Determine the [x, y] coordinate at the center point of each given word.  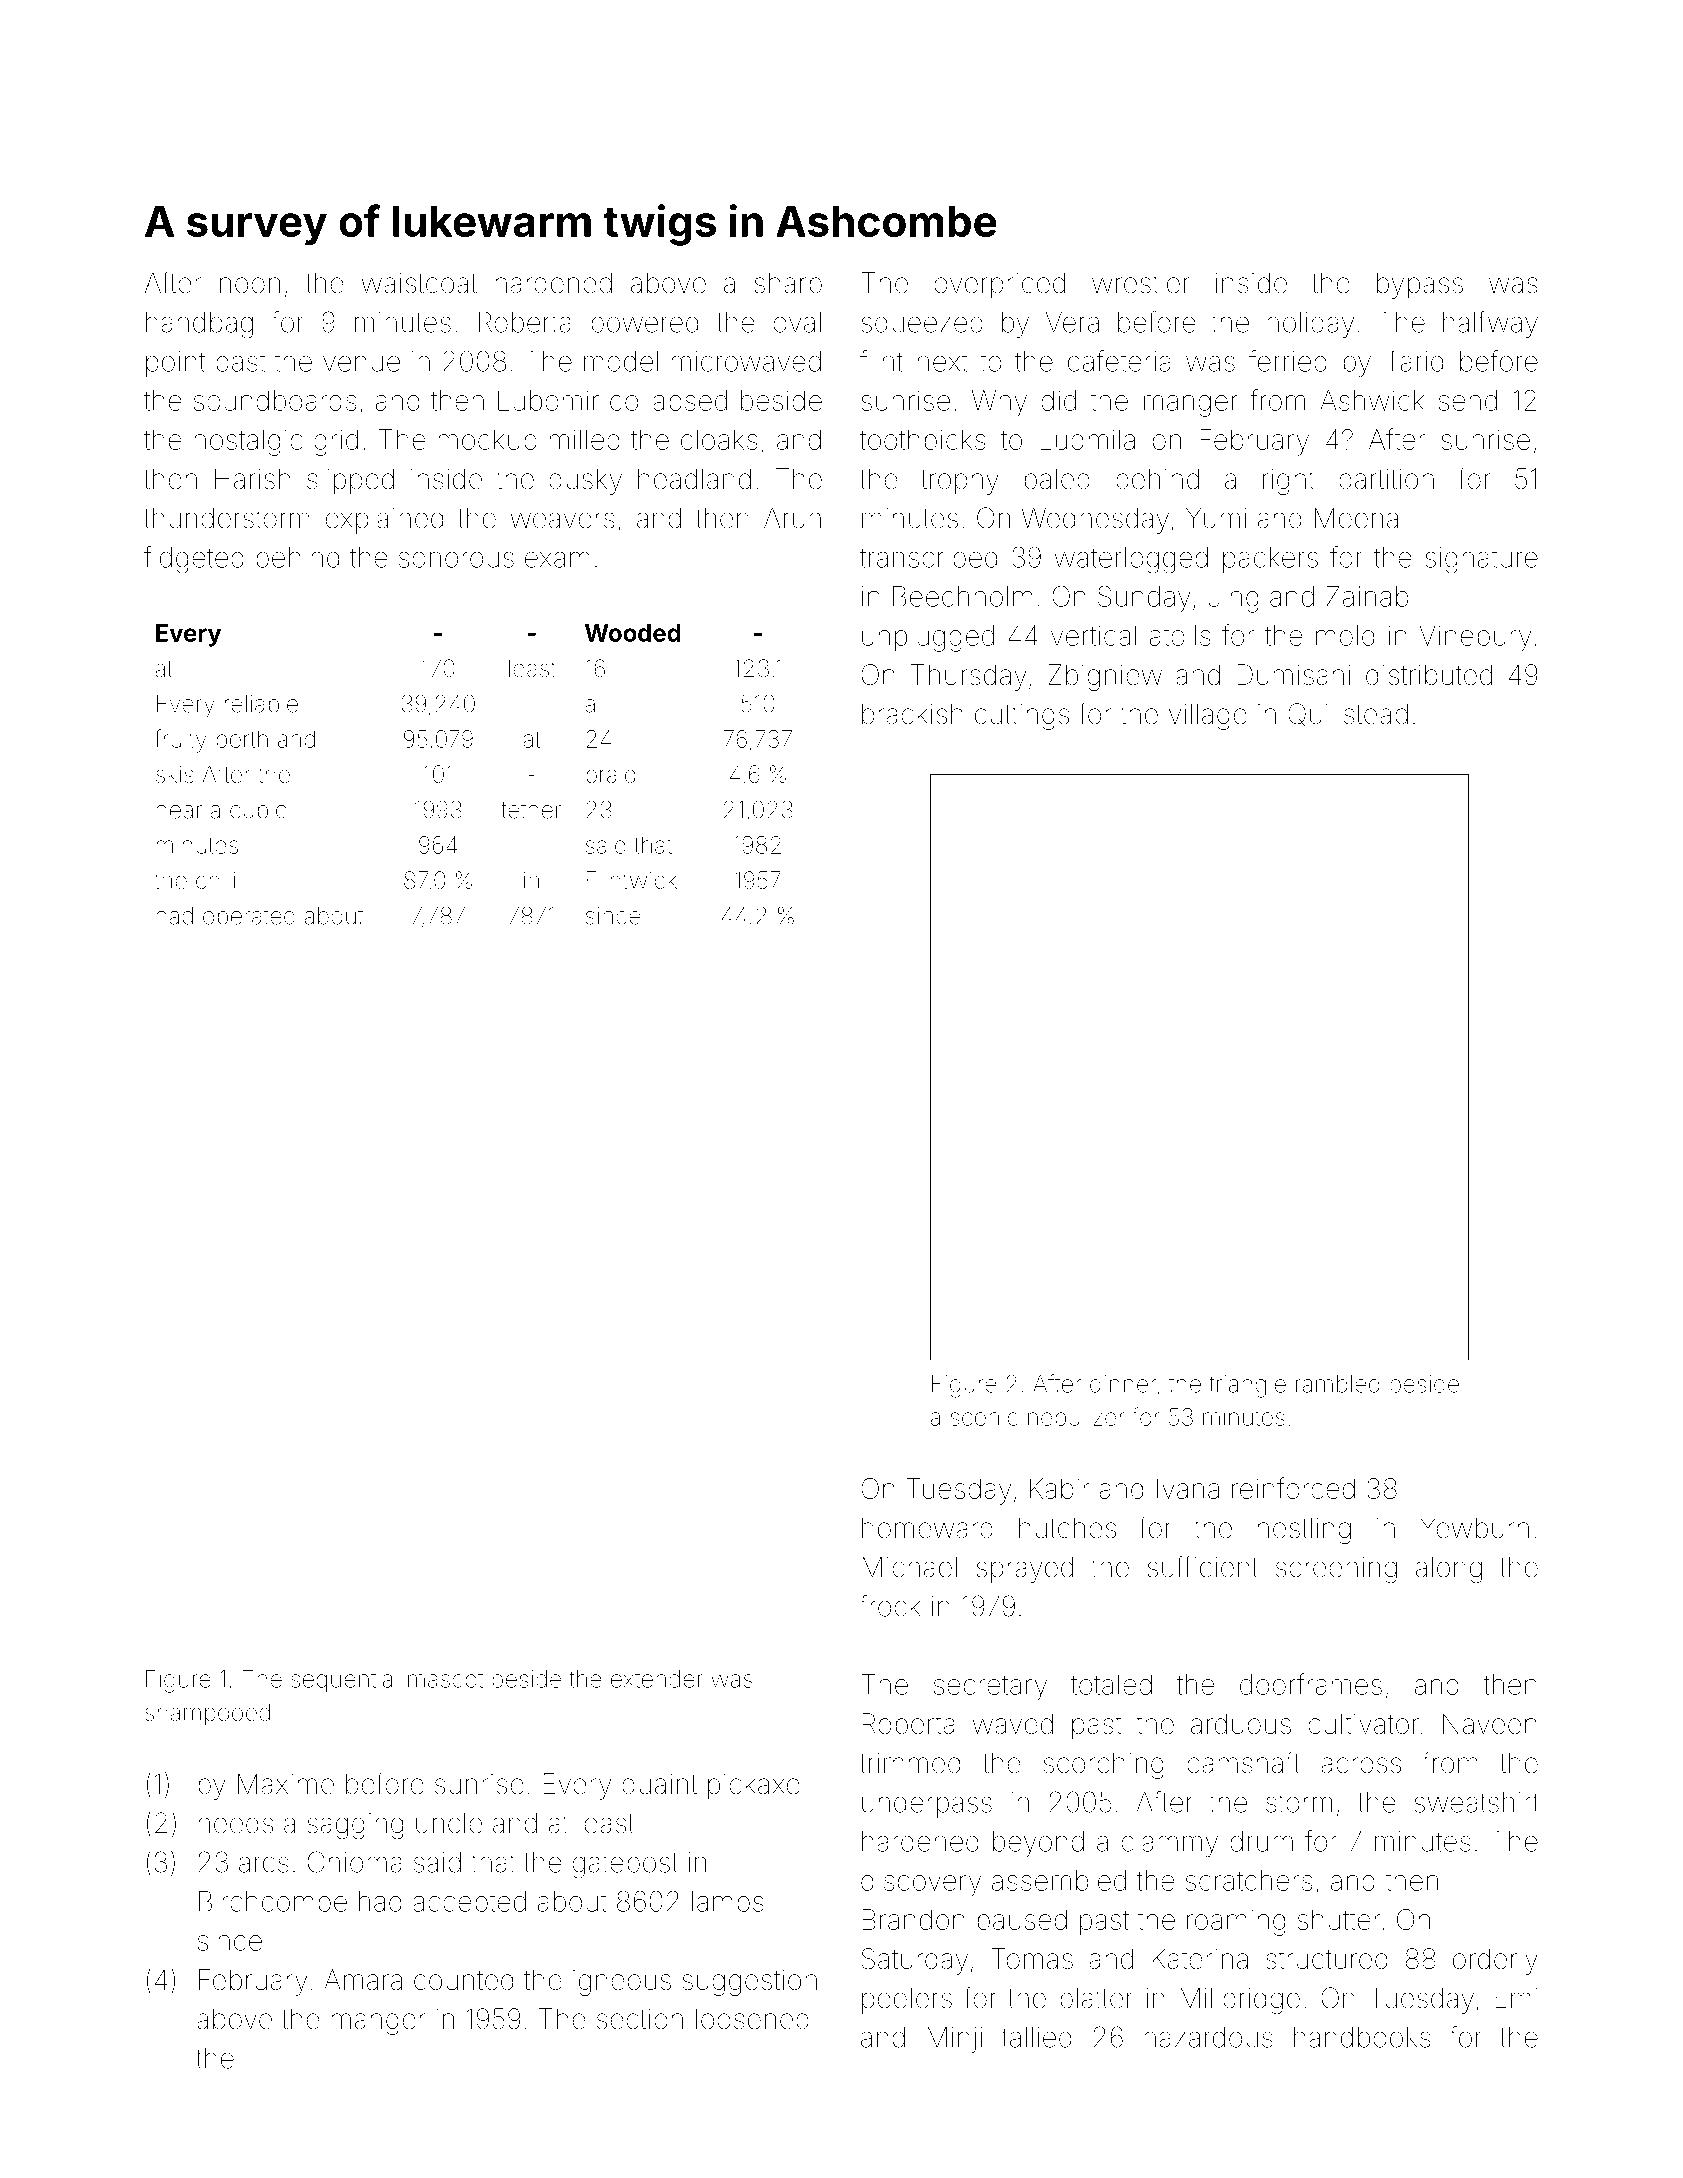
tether [531, 810]
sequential [344, 1681]
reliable [261, 704]
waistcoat [419, 283]
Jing [1233, 599]
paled [1057, 481]
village [1208, 716]
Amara [363, 1979]
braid [610, 774]
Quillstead [1348, 714]
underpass [927, 1805]
